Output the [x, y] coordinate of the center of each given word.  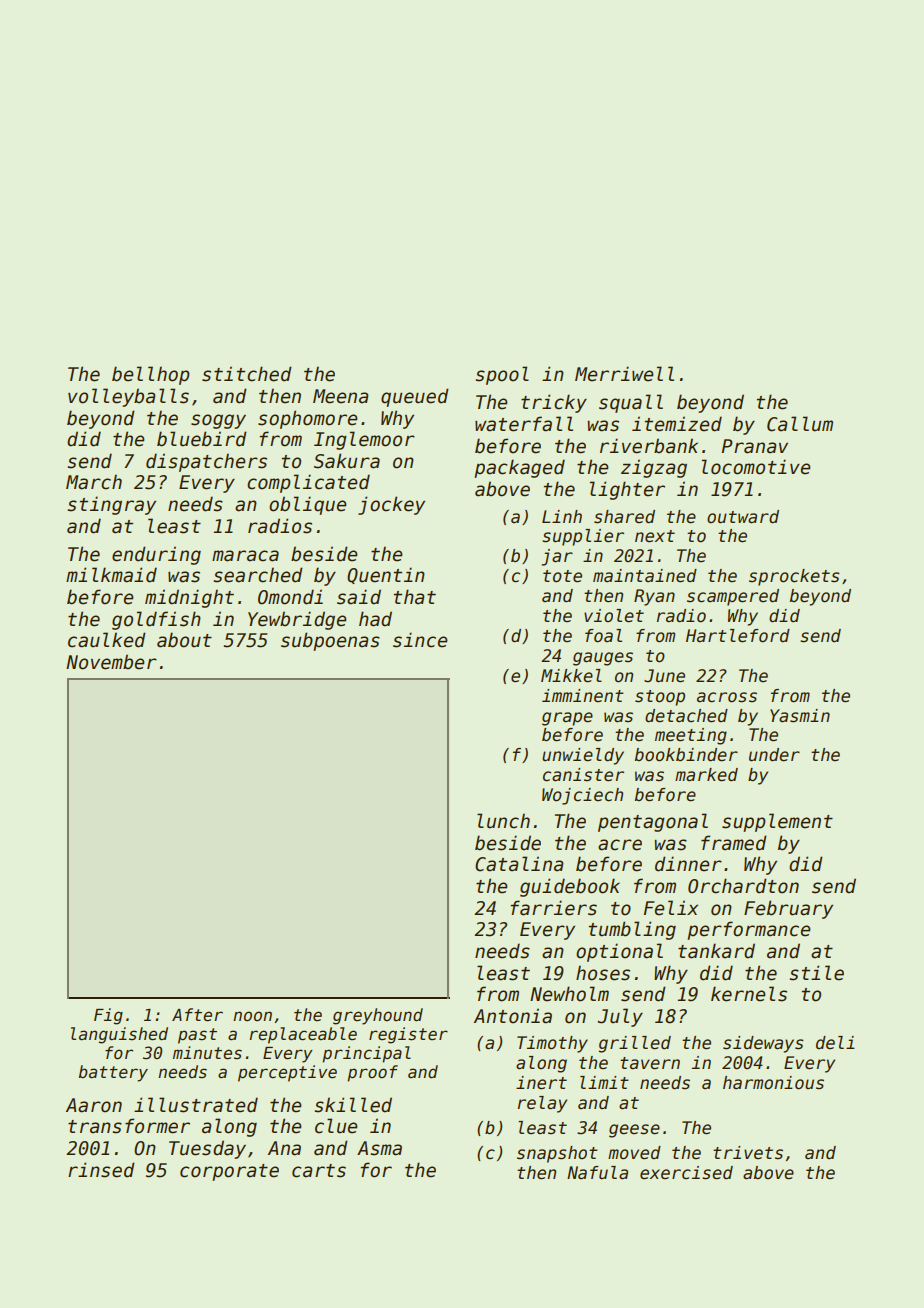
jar [557, 557]
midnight [189, 598]
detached [686, 716]
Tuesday [207, 1149]
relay [542, 1104]
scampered [733, 597]
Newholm [569, 994]
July [620, 1017]
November [111, 662]
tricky [554, 403]
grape [567, 719]
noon [252, 1016]
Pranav [755, 446]
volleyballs [128, 397]
